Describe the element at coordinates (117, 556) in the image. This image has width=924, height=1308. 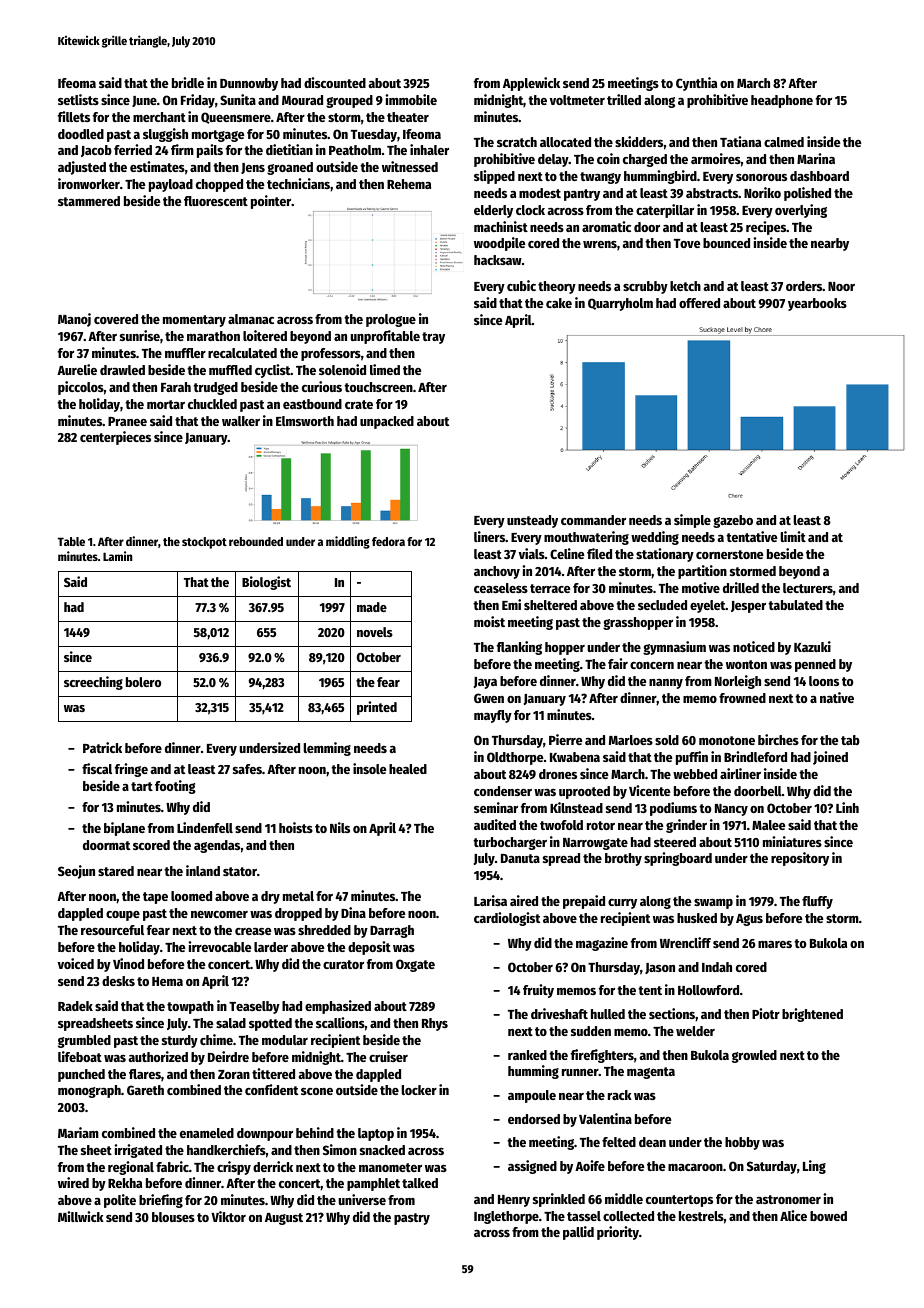
I see `Lamin` at that location.
